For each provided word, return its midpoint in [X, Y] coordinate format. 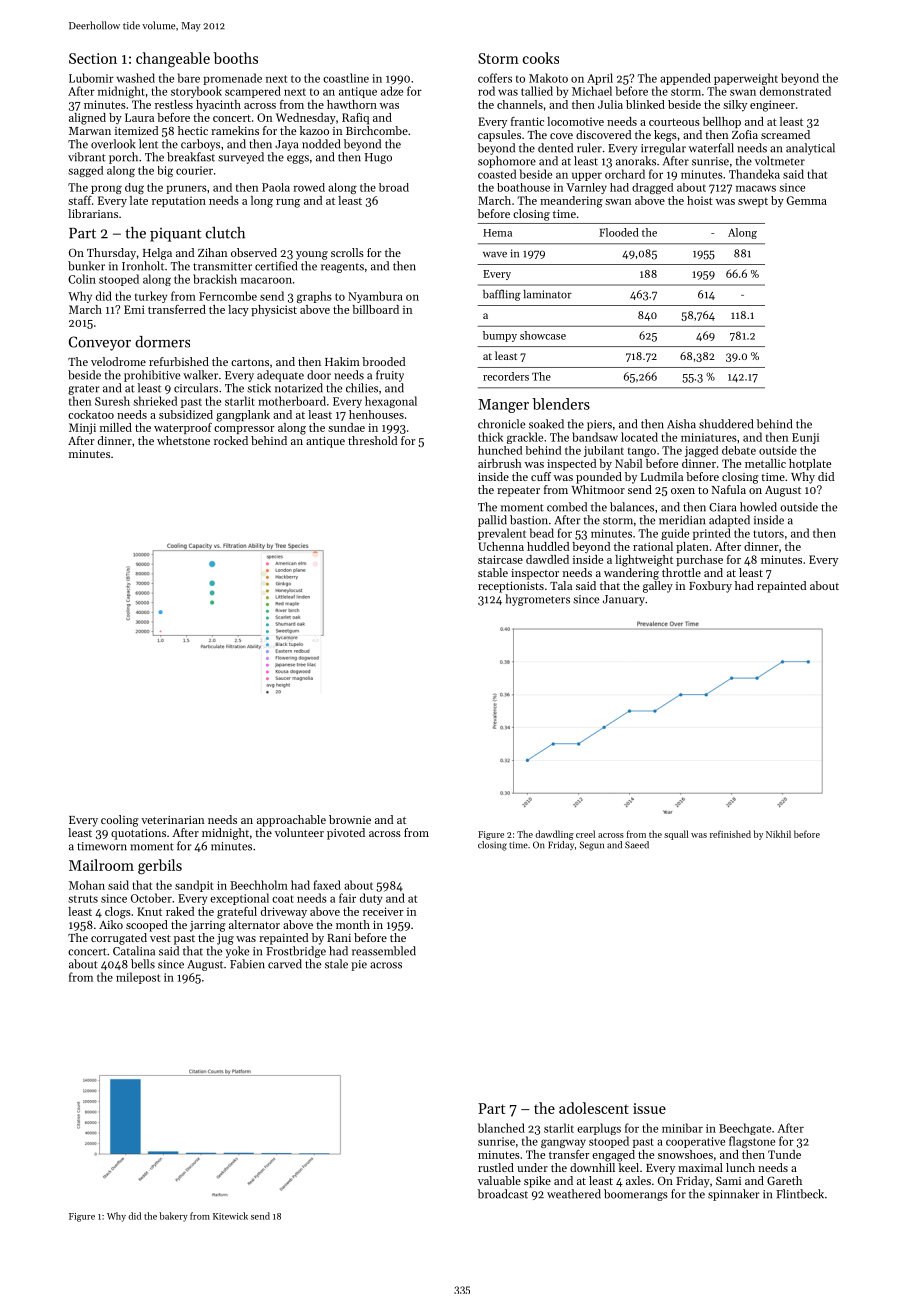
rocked [231, 440]
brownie [350, 819]
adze [392, 91]
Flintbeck [800, 1194]
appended [685, 79]
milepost [138, 978]
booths [235, 58]
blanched [501, 1128]
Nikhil [778, 834]
